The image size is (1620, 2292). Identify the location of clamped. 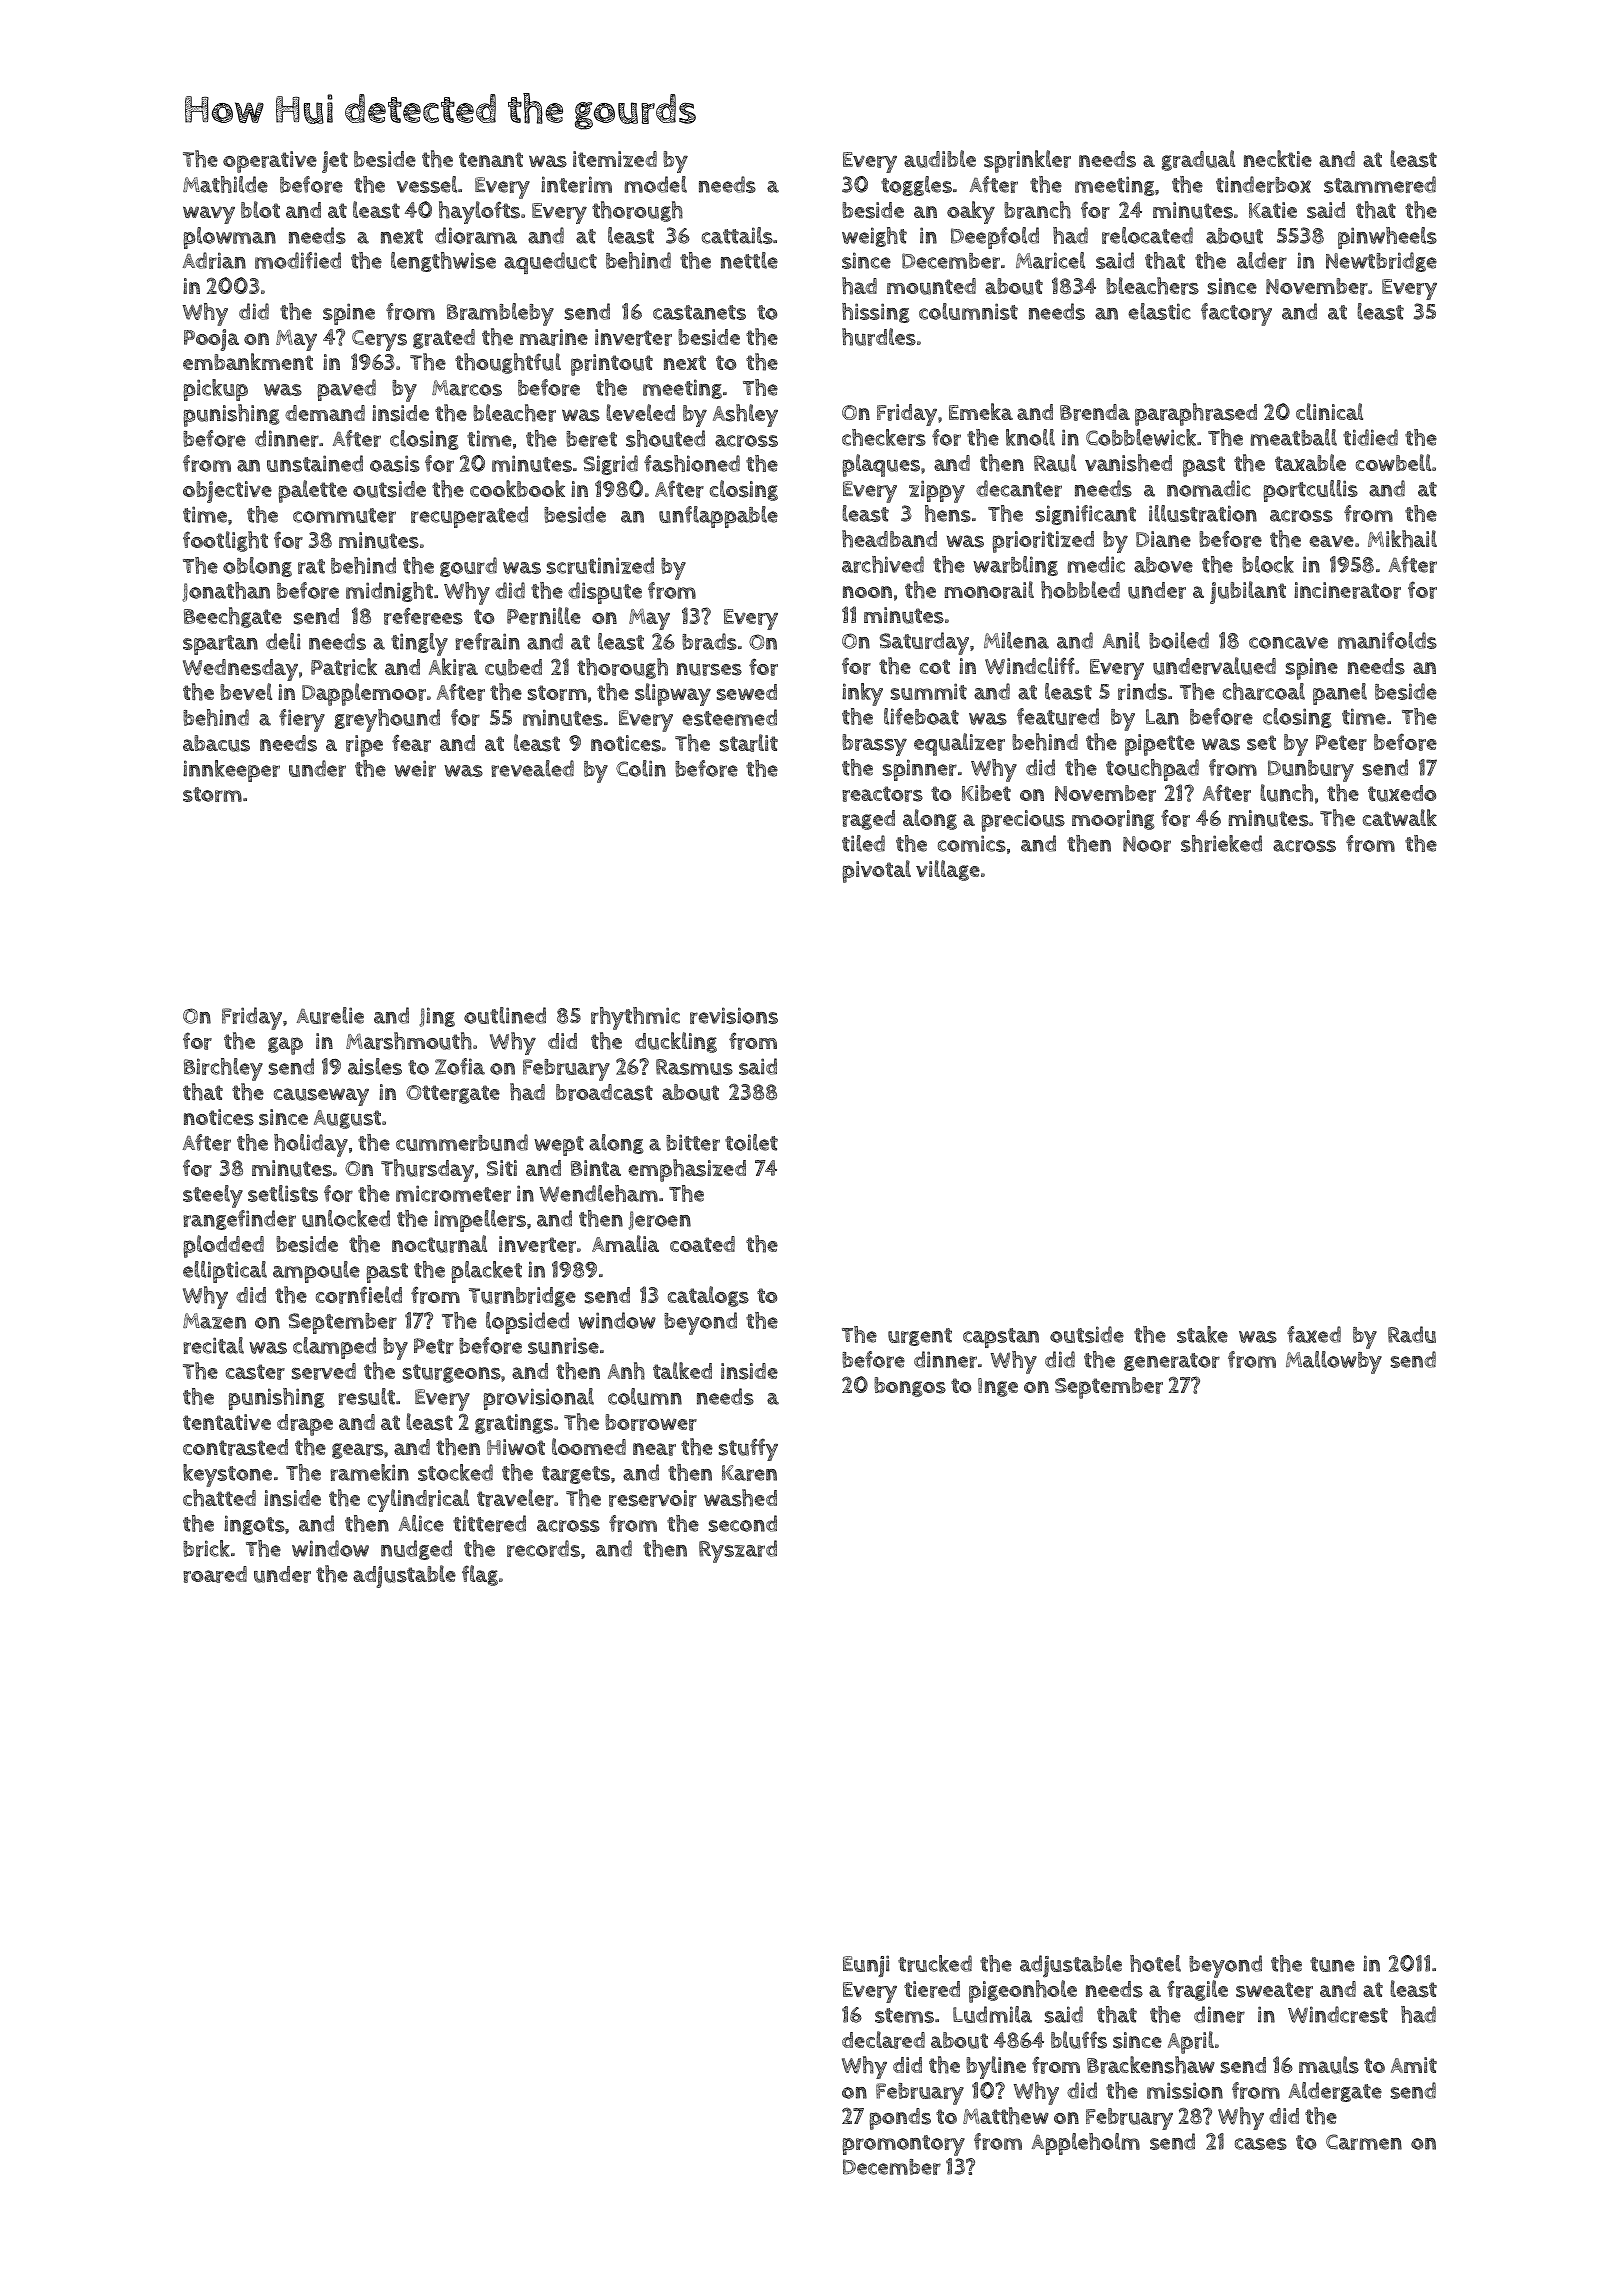
(334, 1348).
